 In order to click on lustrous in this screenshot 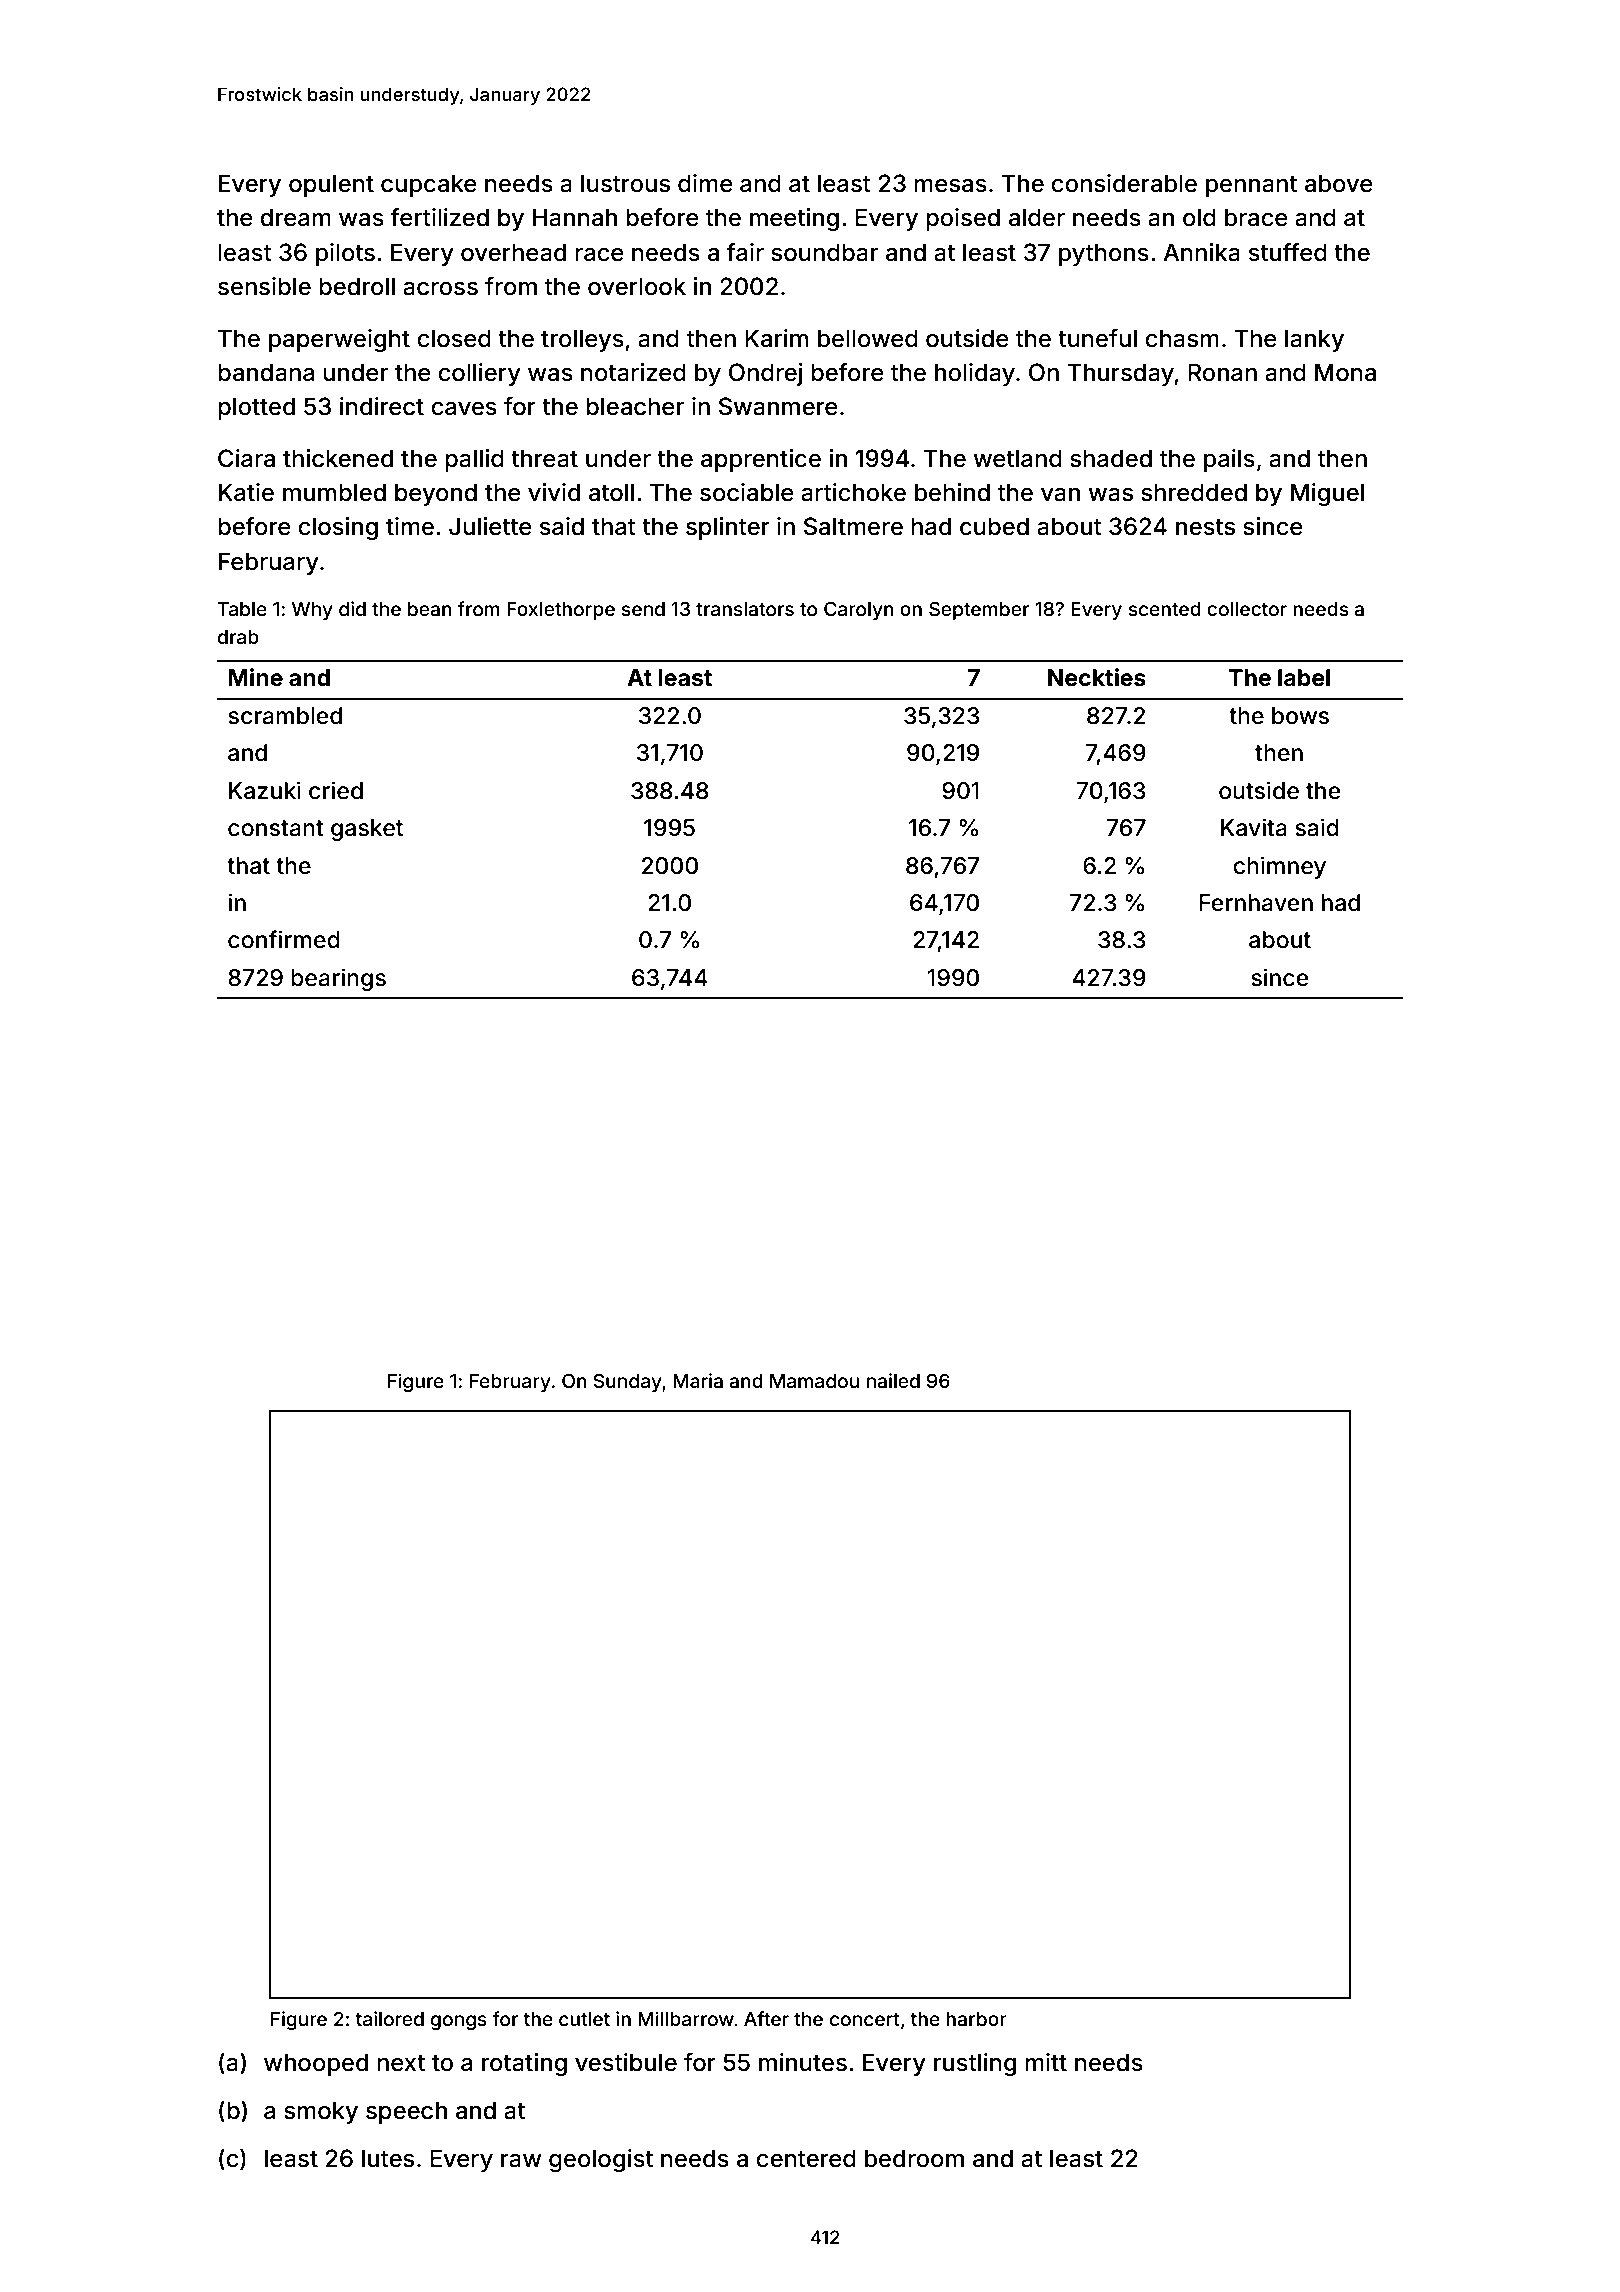, I will do `click(625, 183)`.
